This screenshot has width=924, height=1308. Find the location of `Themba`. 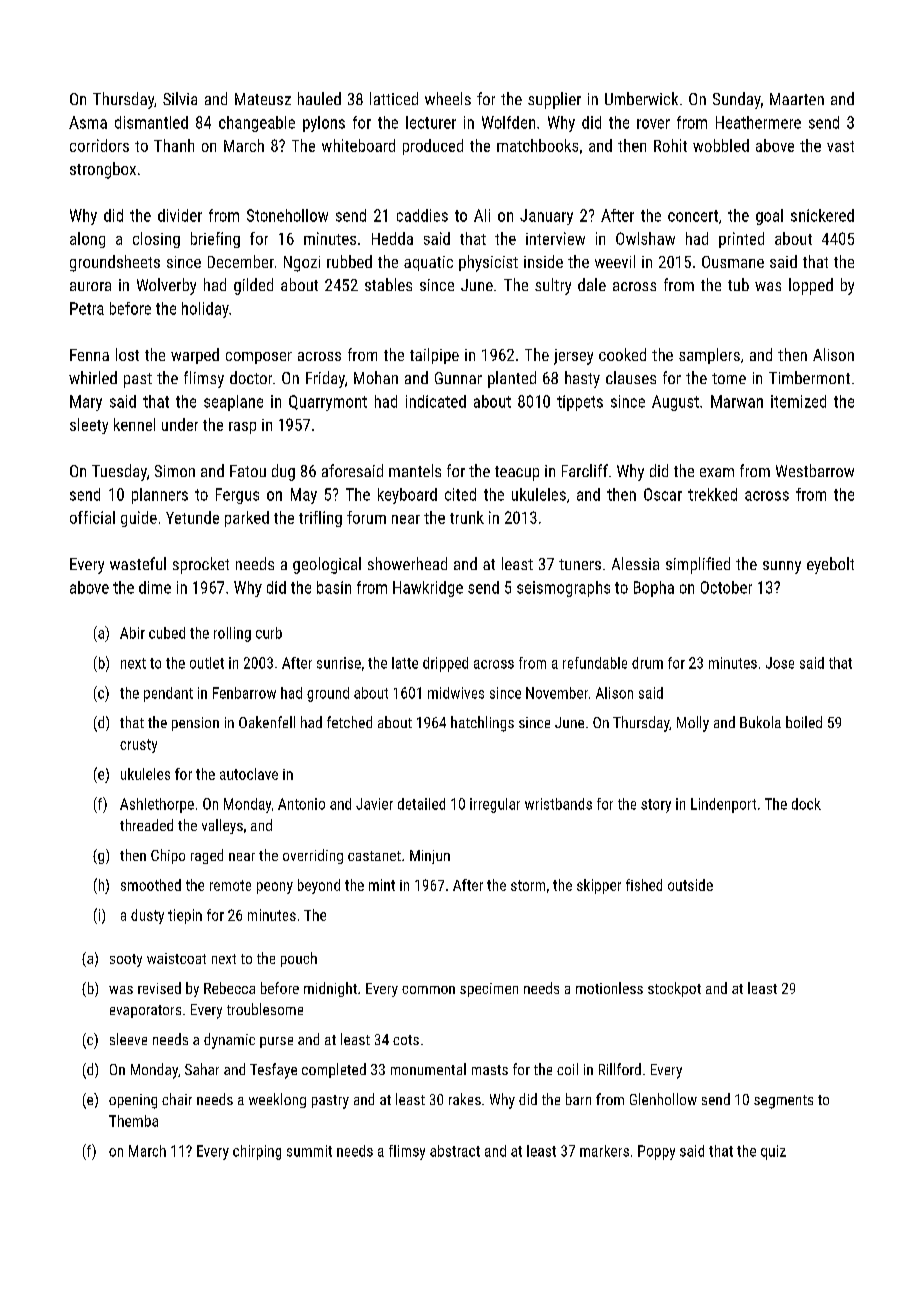

Themba is located at coordinates (133, 1121).
